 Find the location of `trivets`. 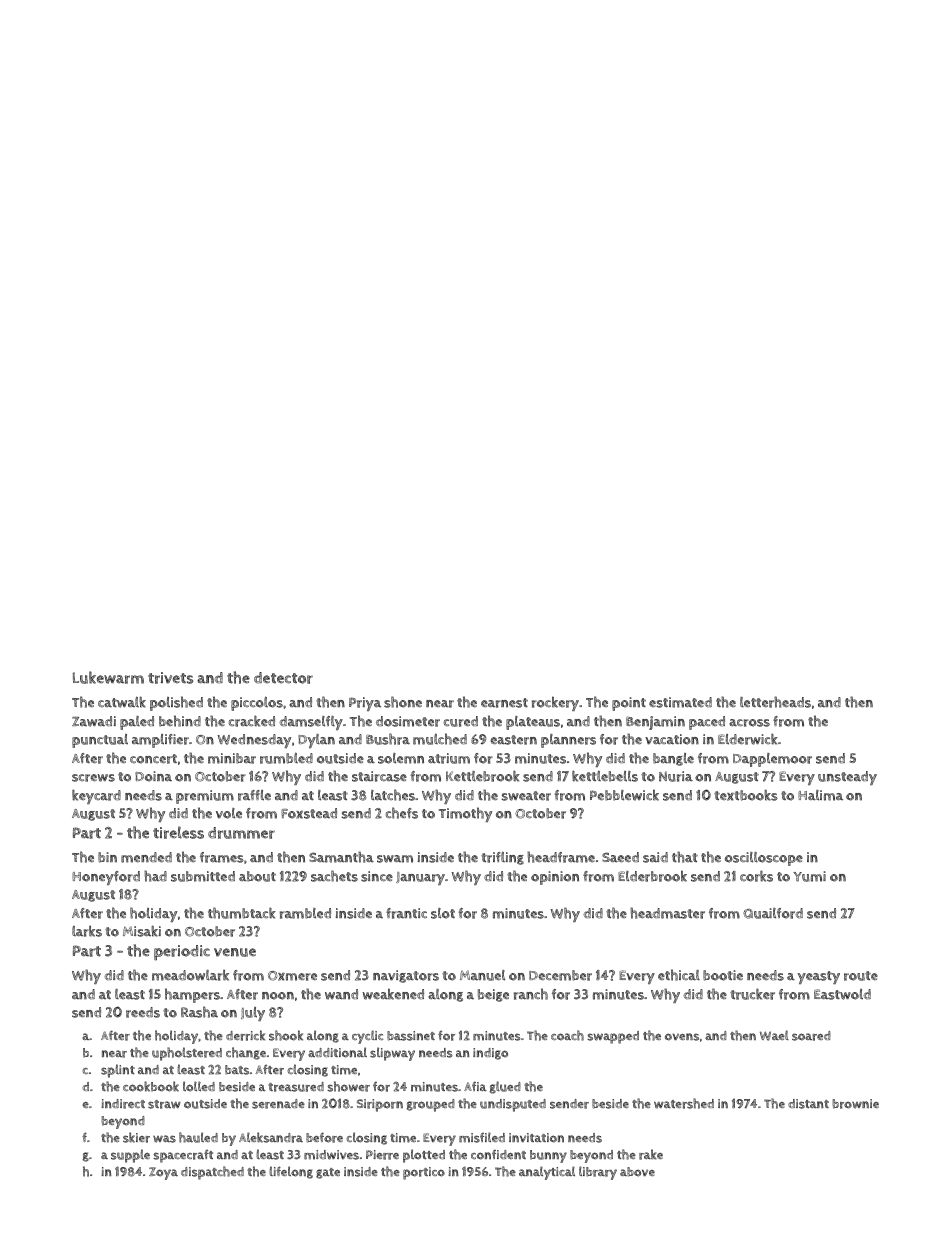

trivets is located at coordinates (170, 678).
